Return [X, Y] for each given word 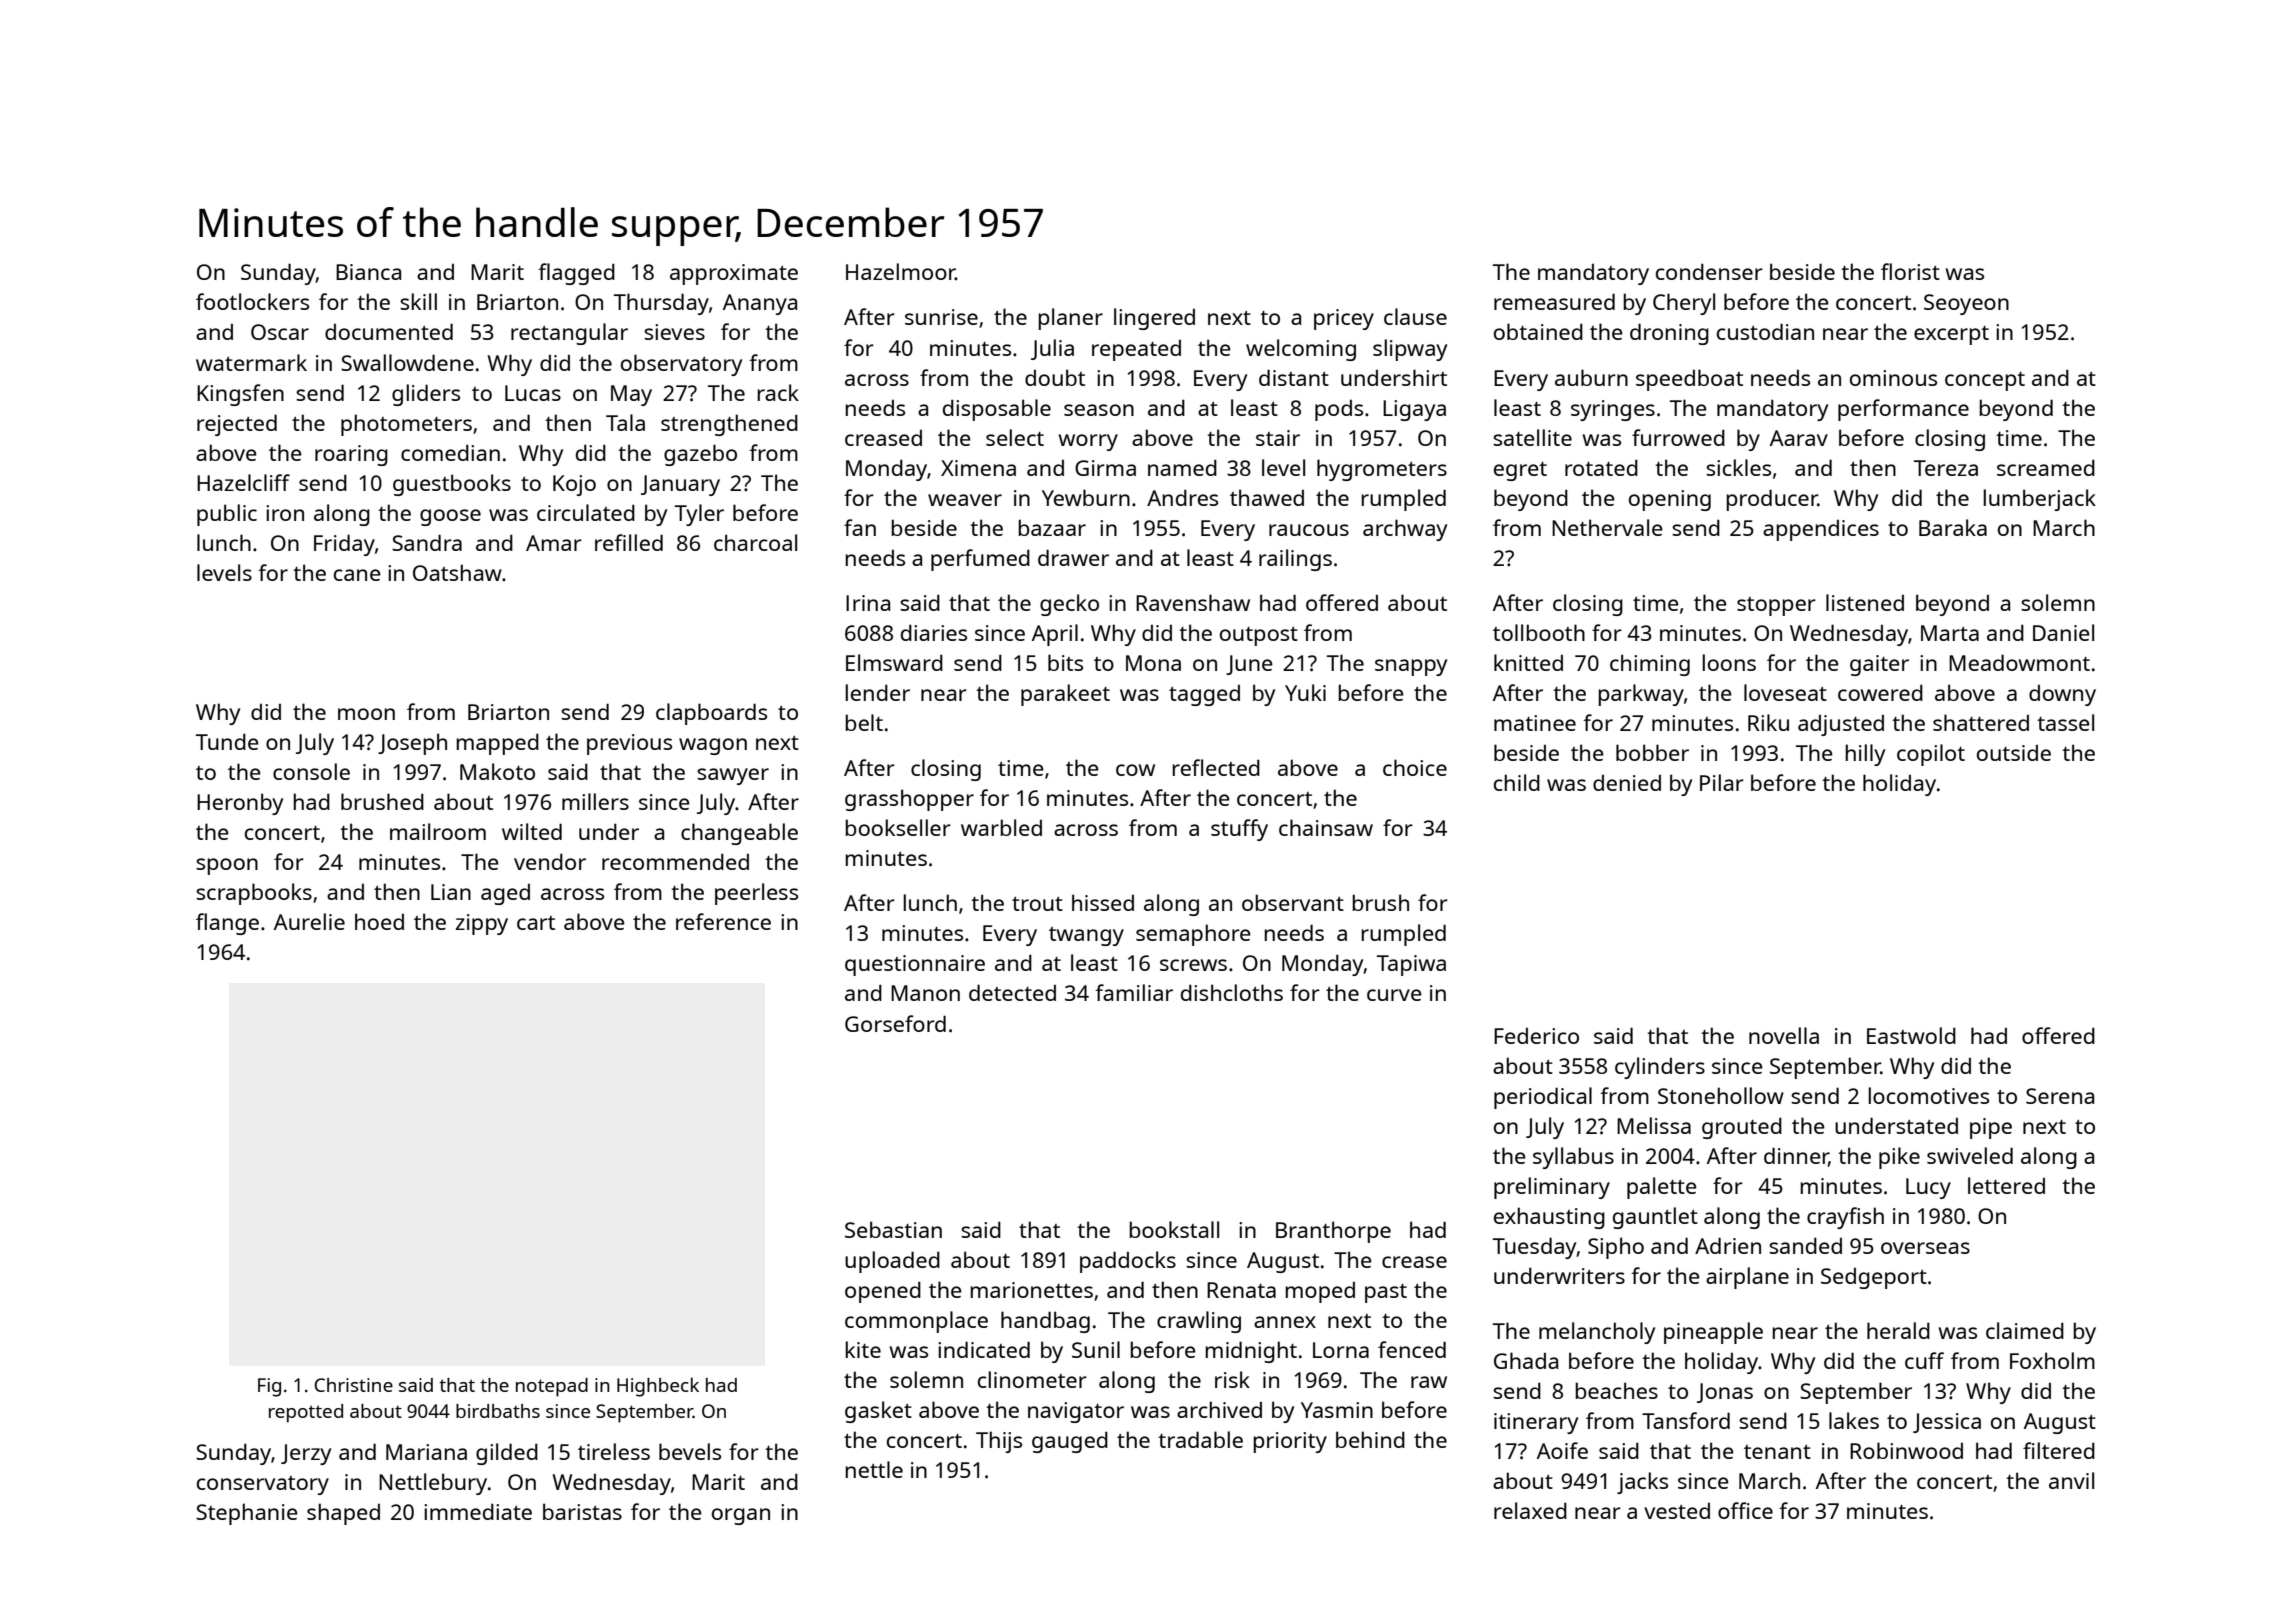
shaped [343, 1514]
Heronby [240, 804]
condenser [1709, 271]
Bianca [368, 272]
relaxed [1530, 1510]
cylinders [1660, 1068]
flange [227, 924]
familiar [1134, 992]
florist [1910, 271]
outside [2014, 753]
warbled [1001, 827]
